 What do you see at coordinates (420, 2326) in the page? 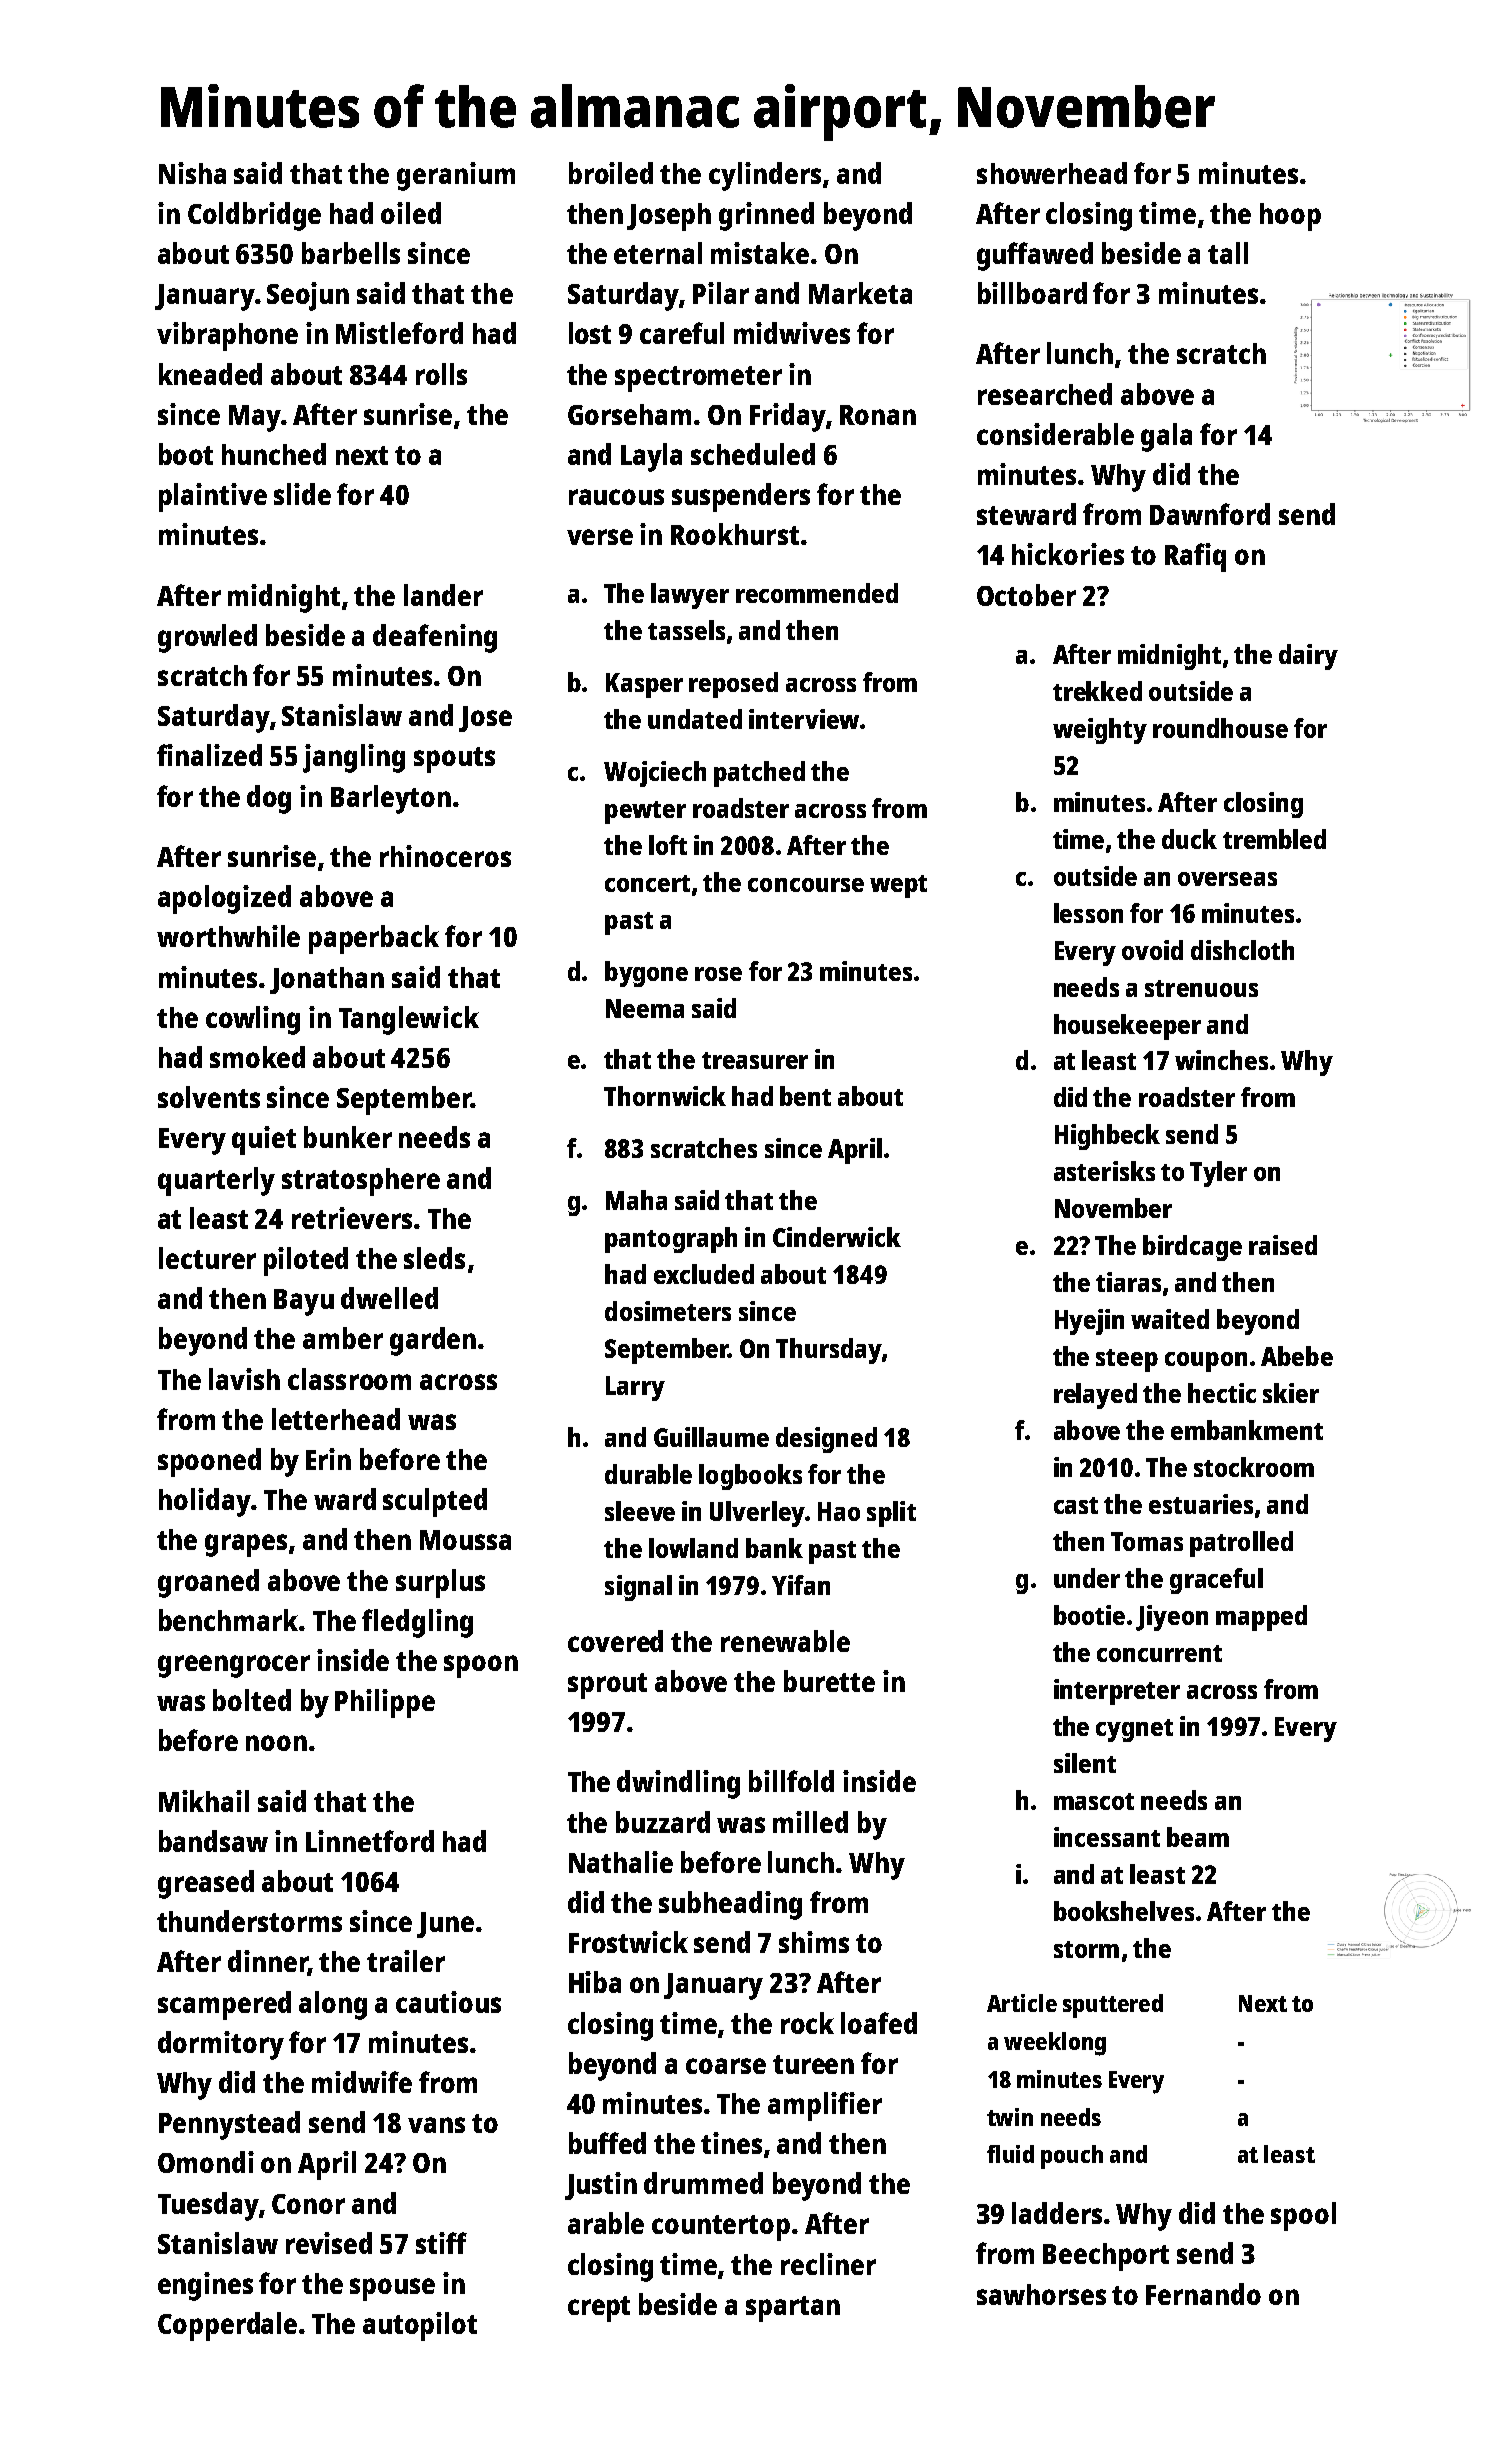
I see `autopilot` at bounding box center [420, 2326].
